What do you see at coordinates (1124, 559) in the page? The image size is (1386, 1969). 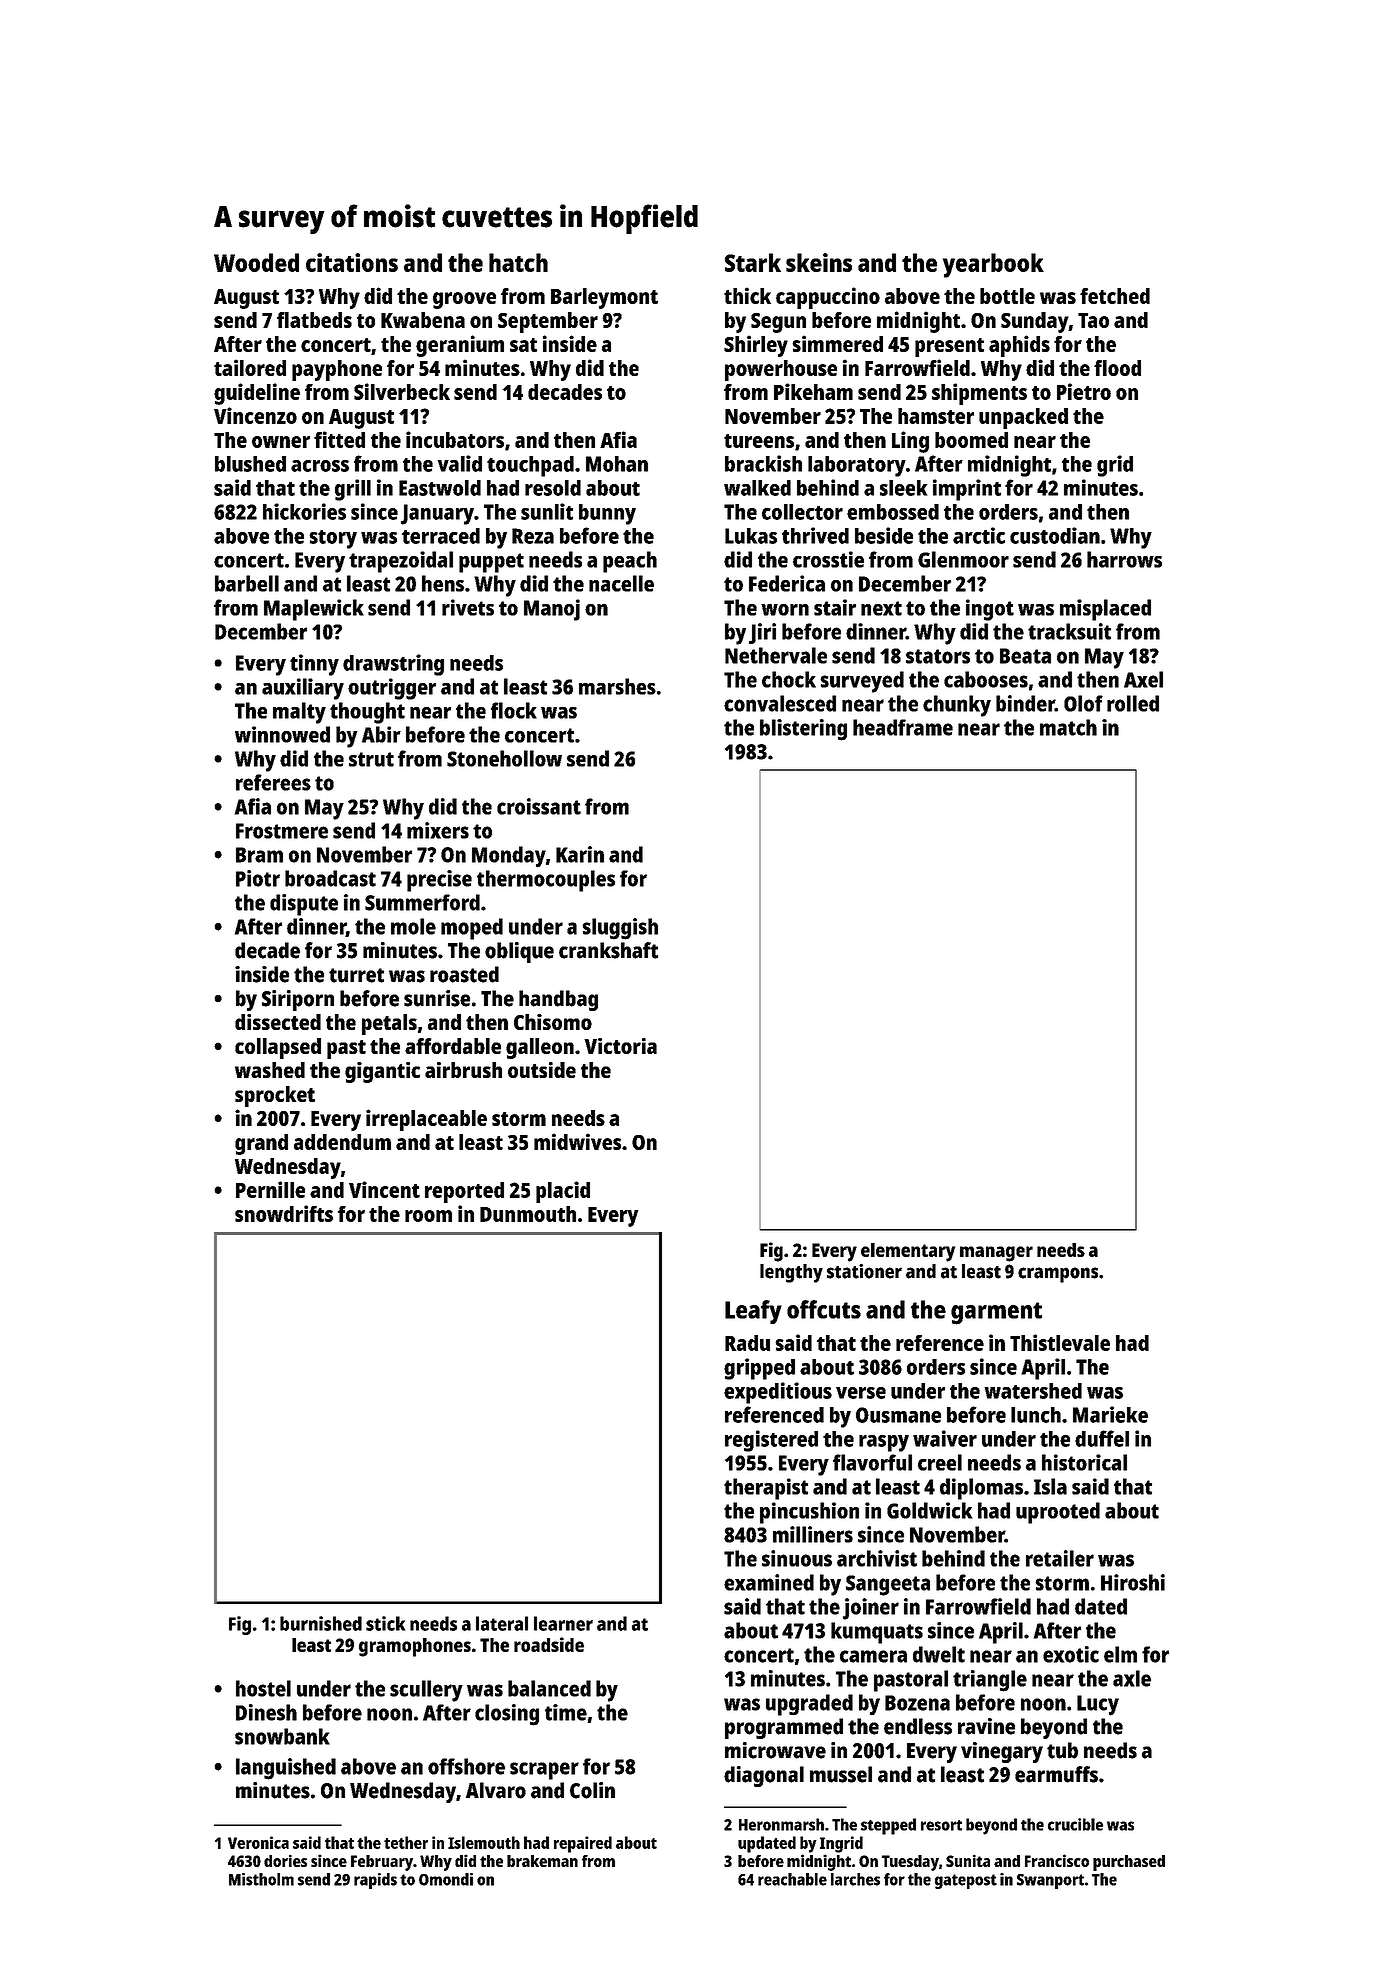 I see `harrows` at bounding box center [1124, 559].
